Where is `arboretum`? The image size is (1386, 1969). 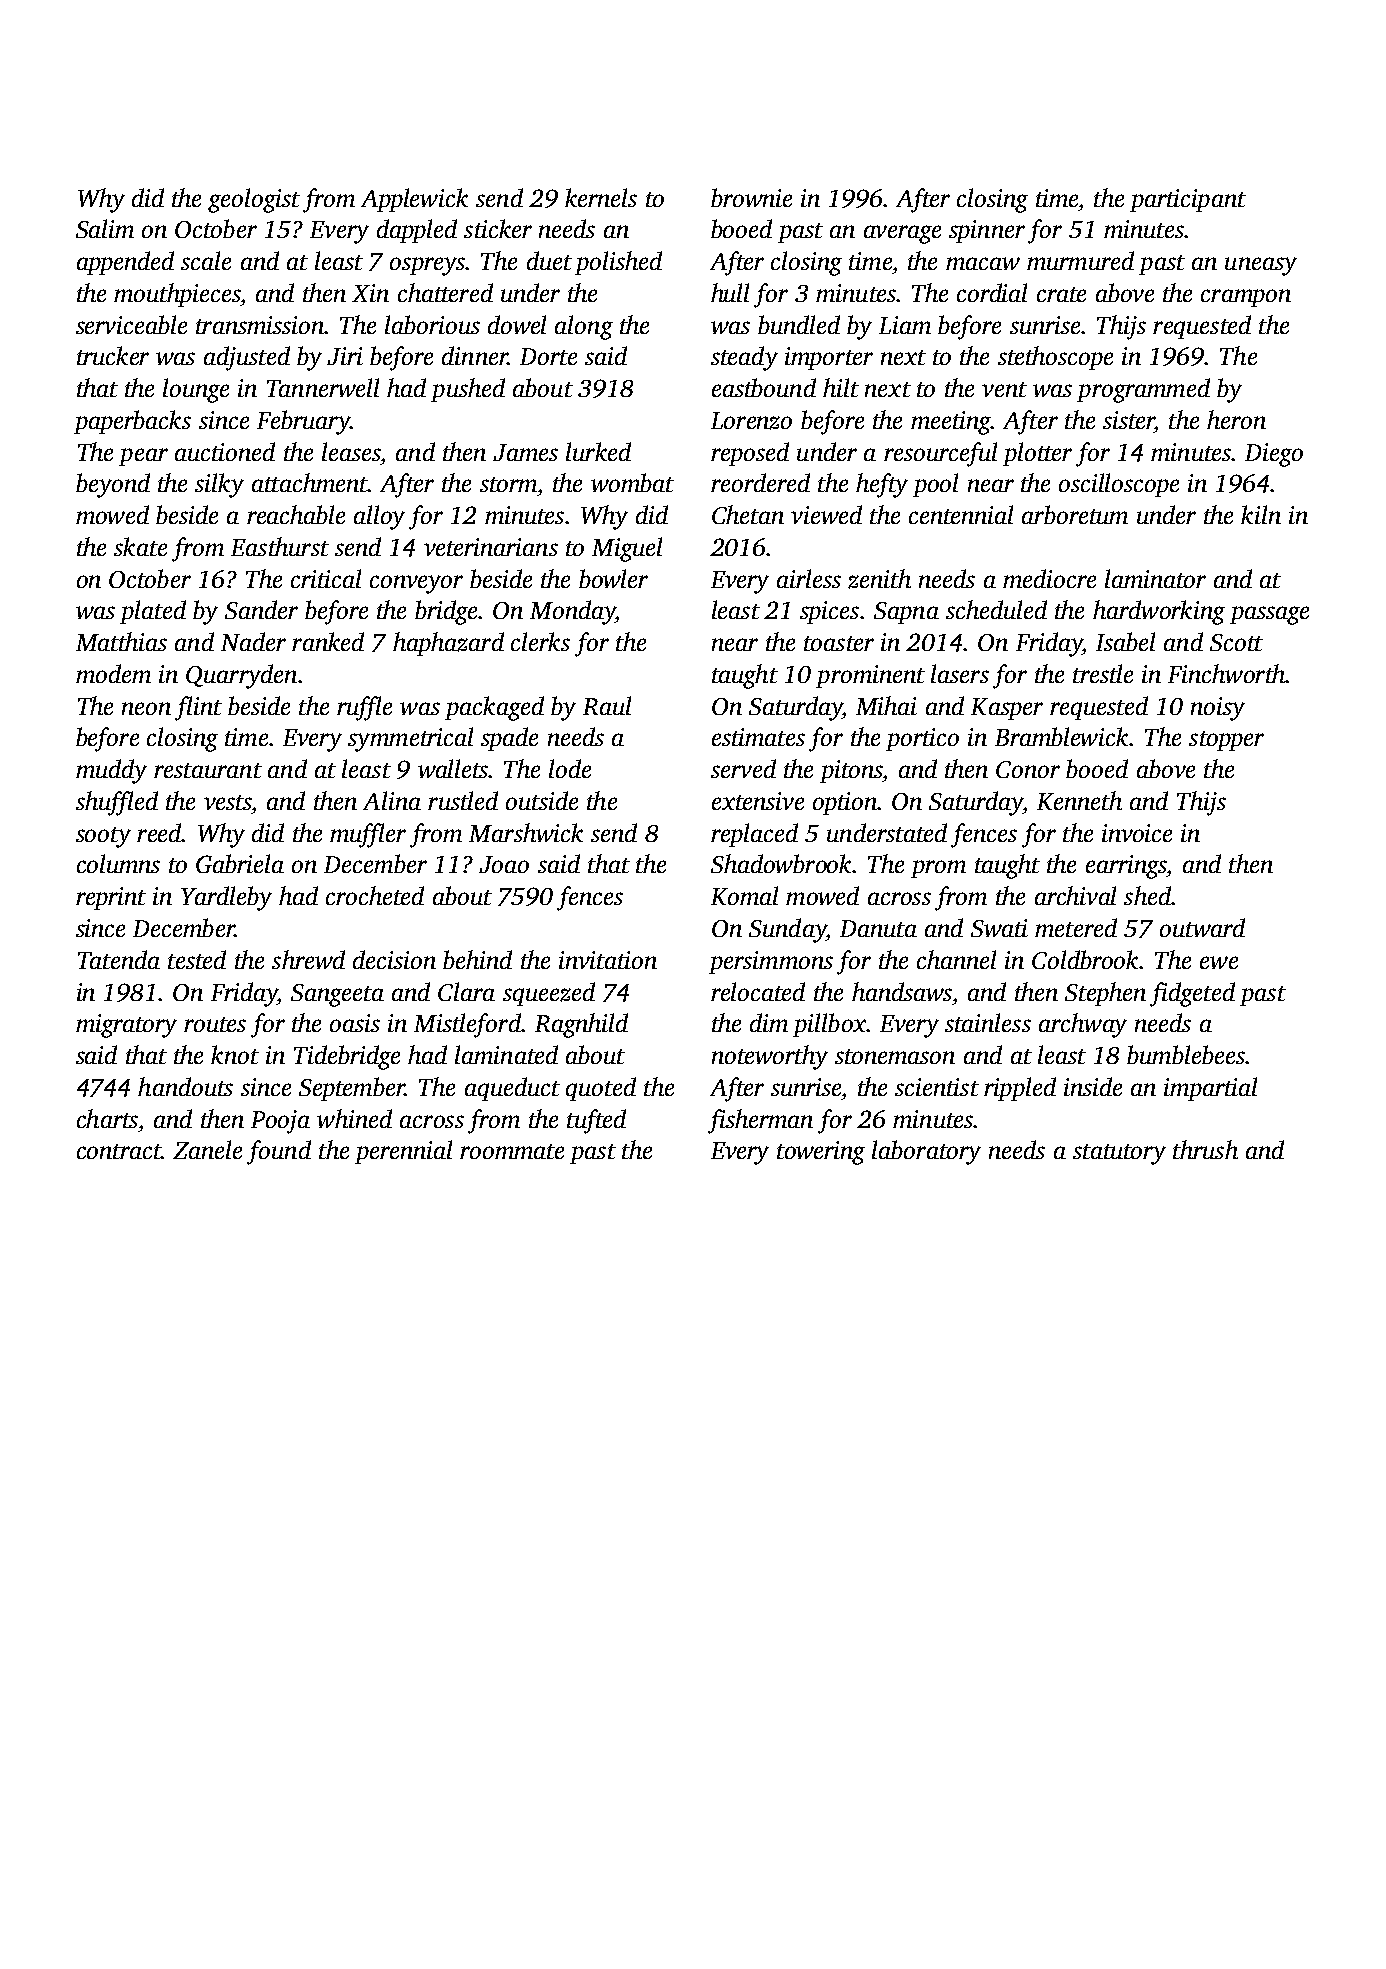
arboretum is located at coordinates (1075, 514).
